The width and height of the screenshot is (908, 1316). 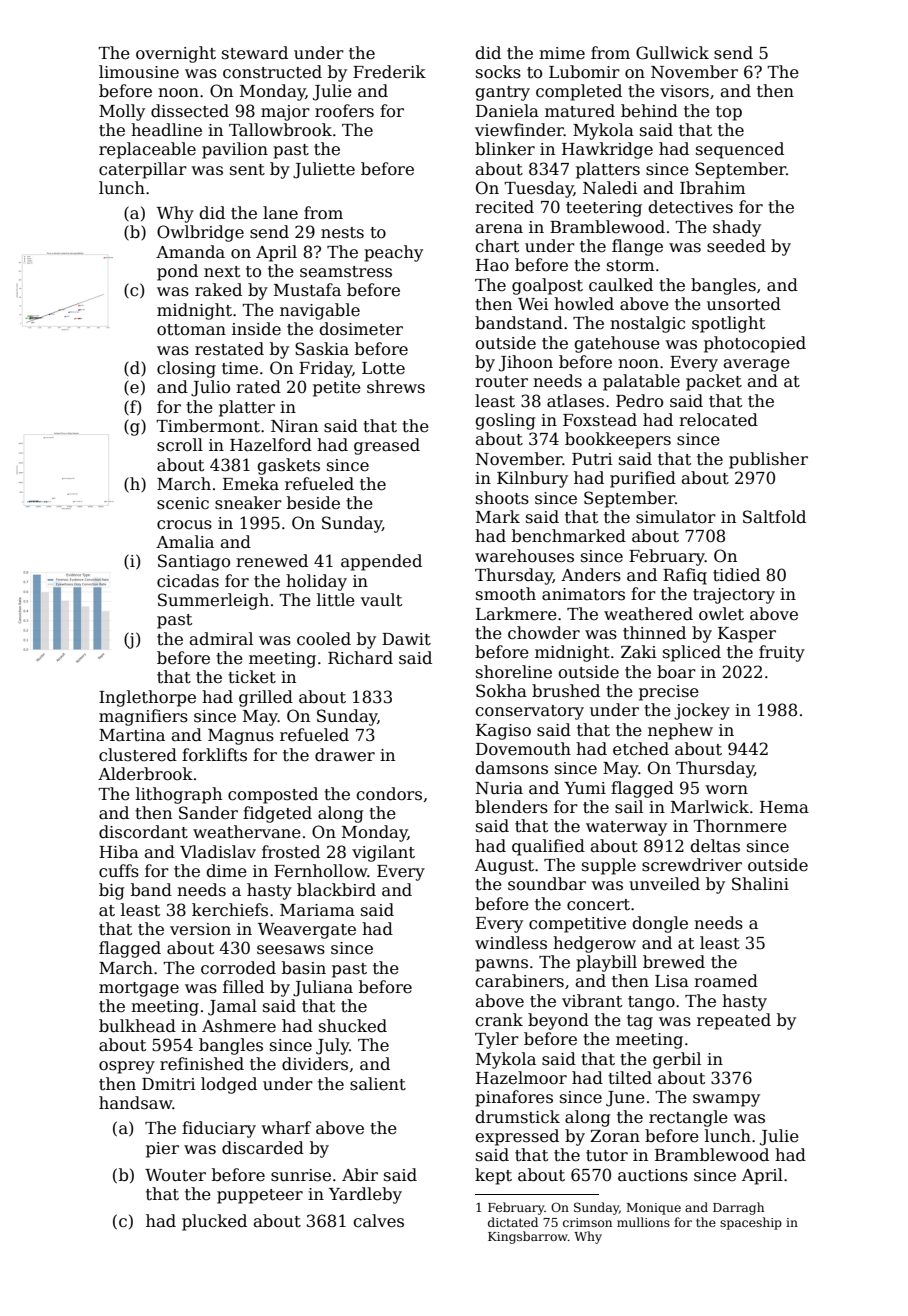 I want to click on scenic, so click(x=183, y=503).
